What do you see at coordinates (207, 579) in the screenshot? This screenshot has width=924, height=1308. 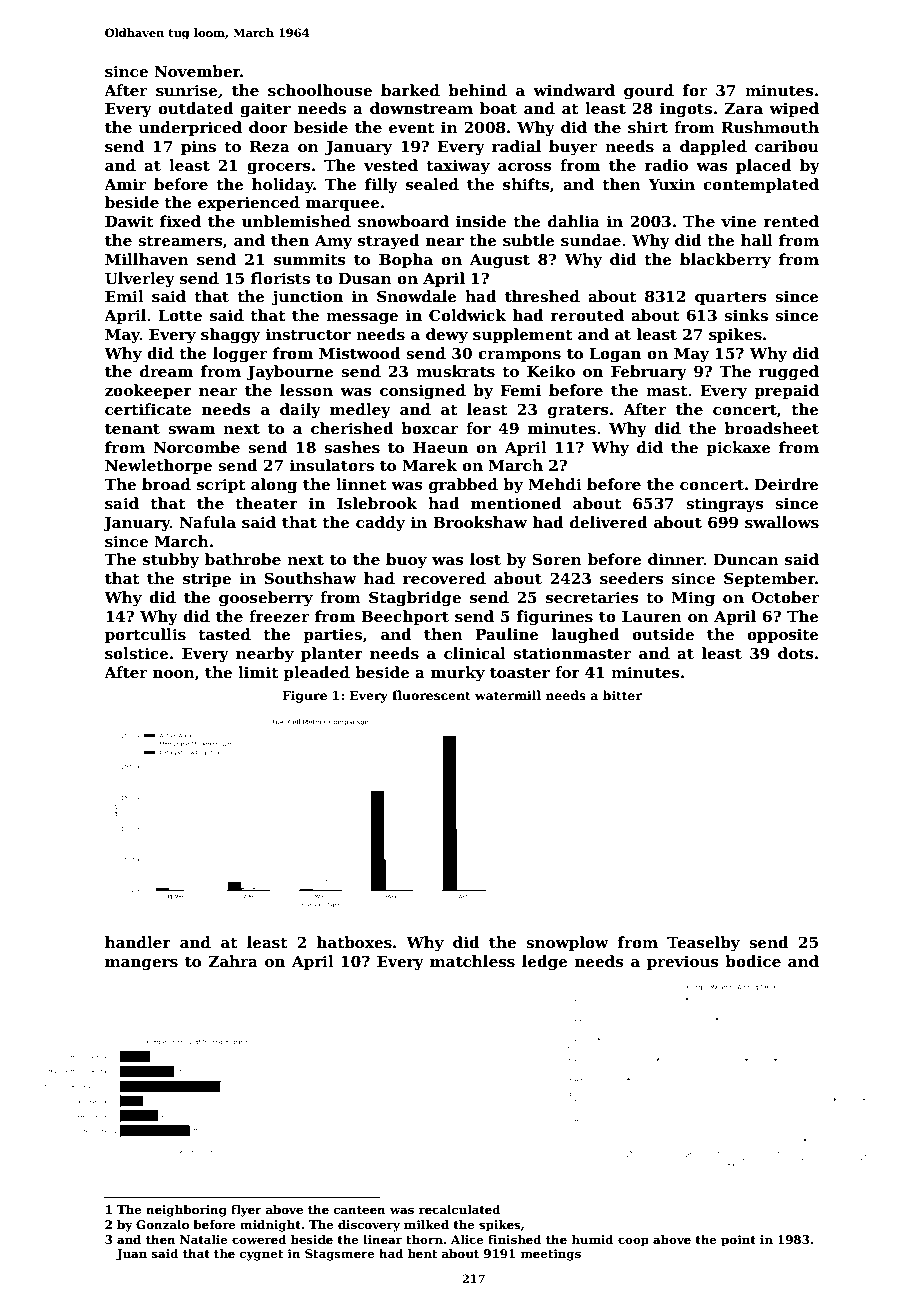 I see `stripe` at bounding box center [207, 579].
